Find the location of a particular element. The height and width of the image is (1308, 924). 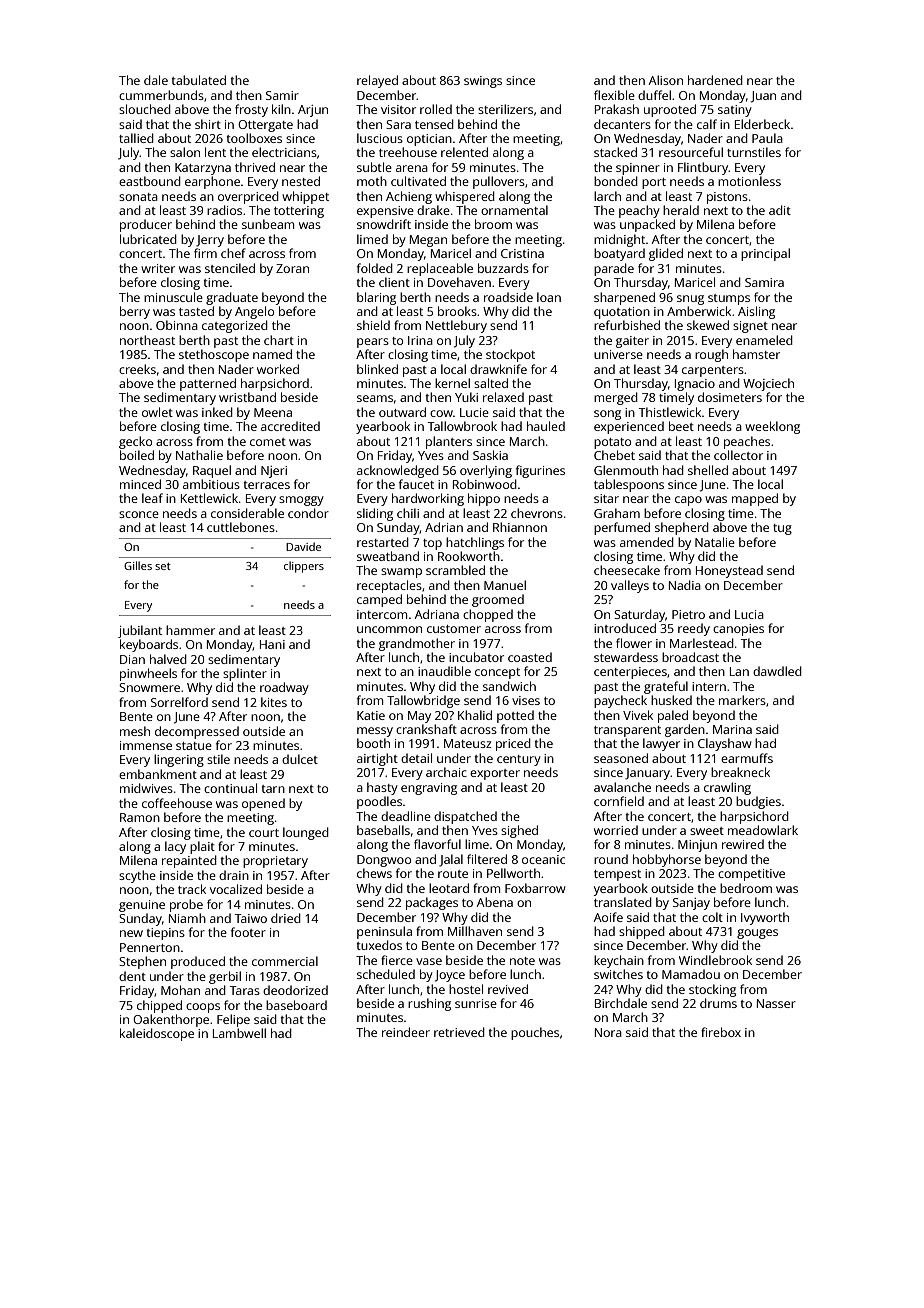

Gilles is located at coordinates (138, 565).
